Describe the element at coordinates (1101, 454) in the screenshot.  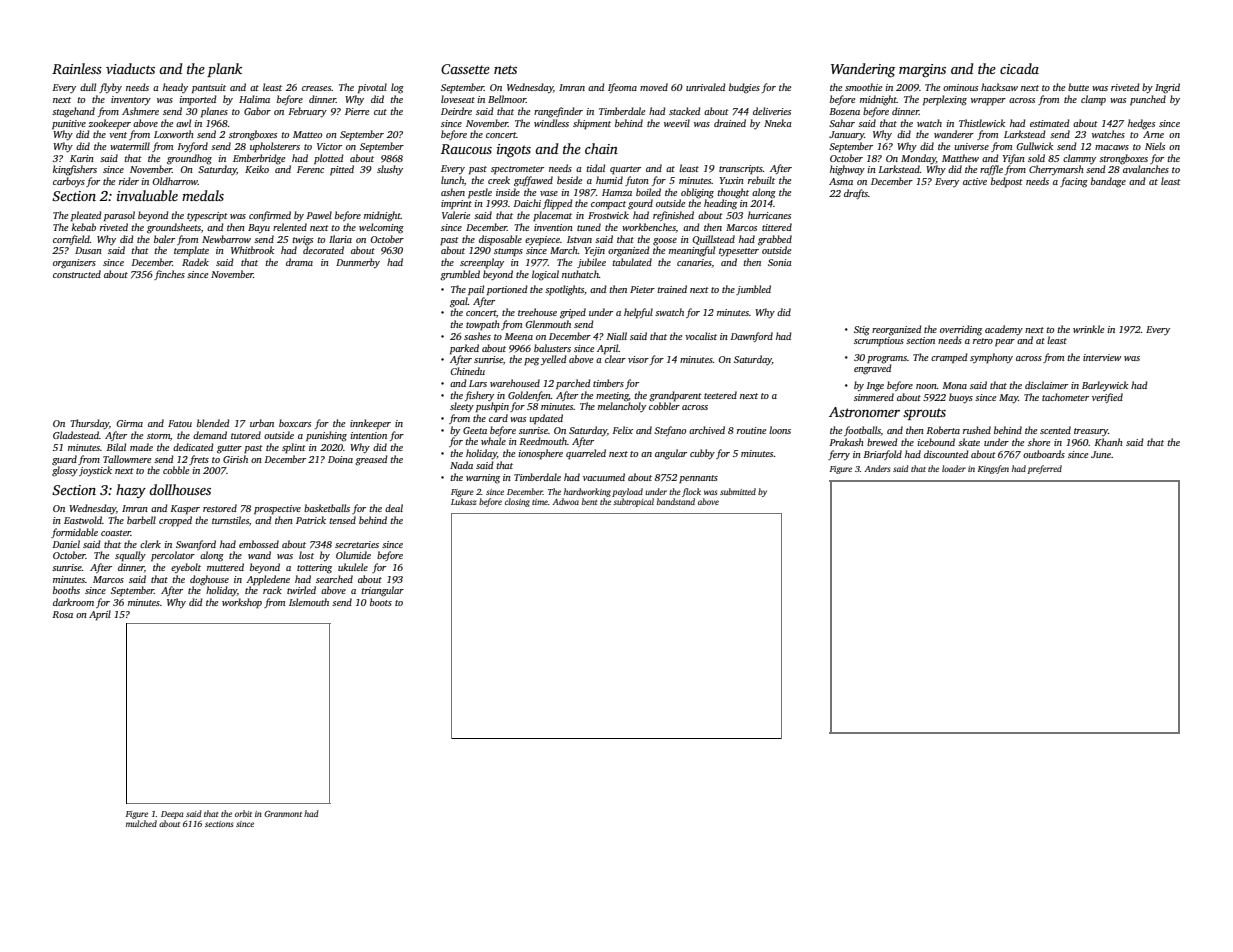
I see `June` at that location.
